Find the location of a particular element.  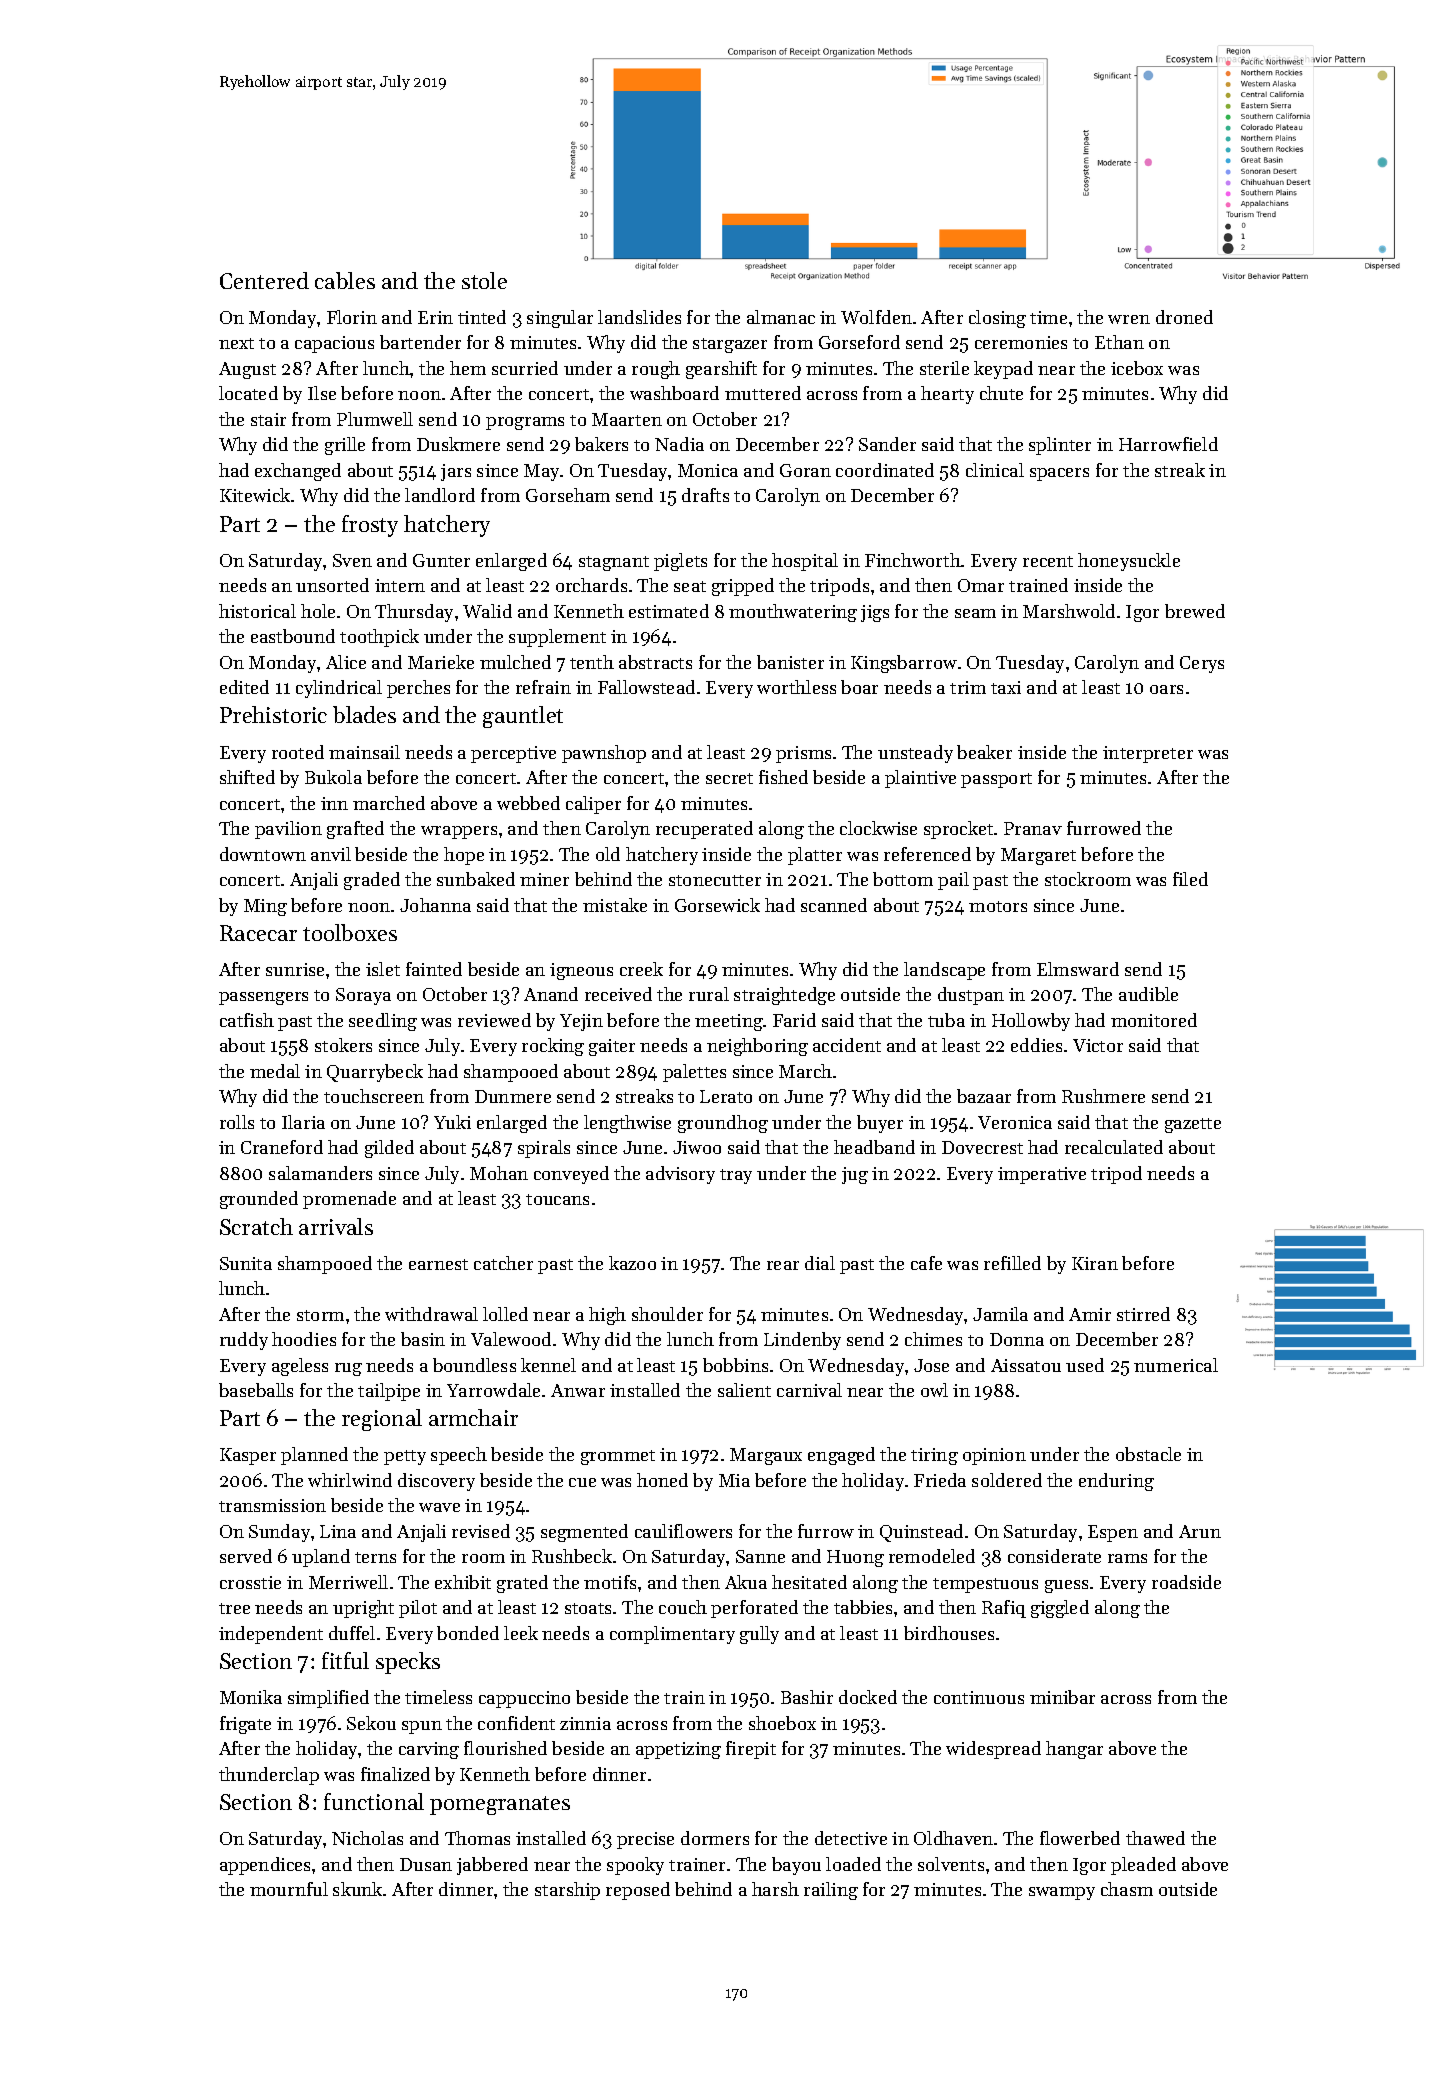

reposed is located at coordinates (638, 1891).
